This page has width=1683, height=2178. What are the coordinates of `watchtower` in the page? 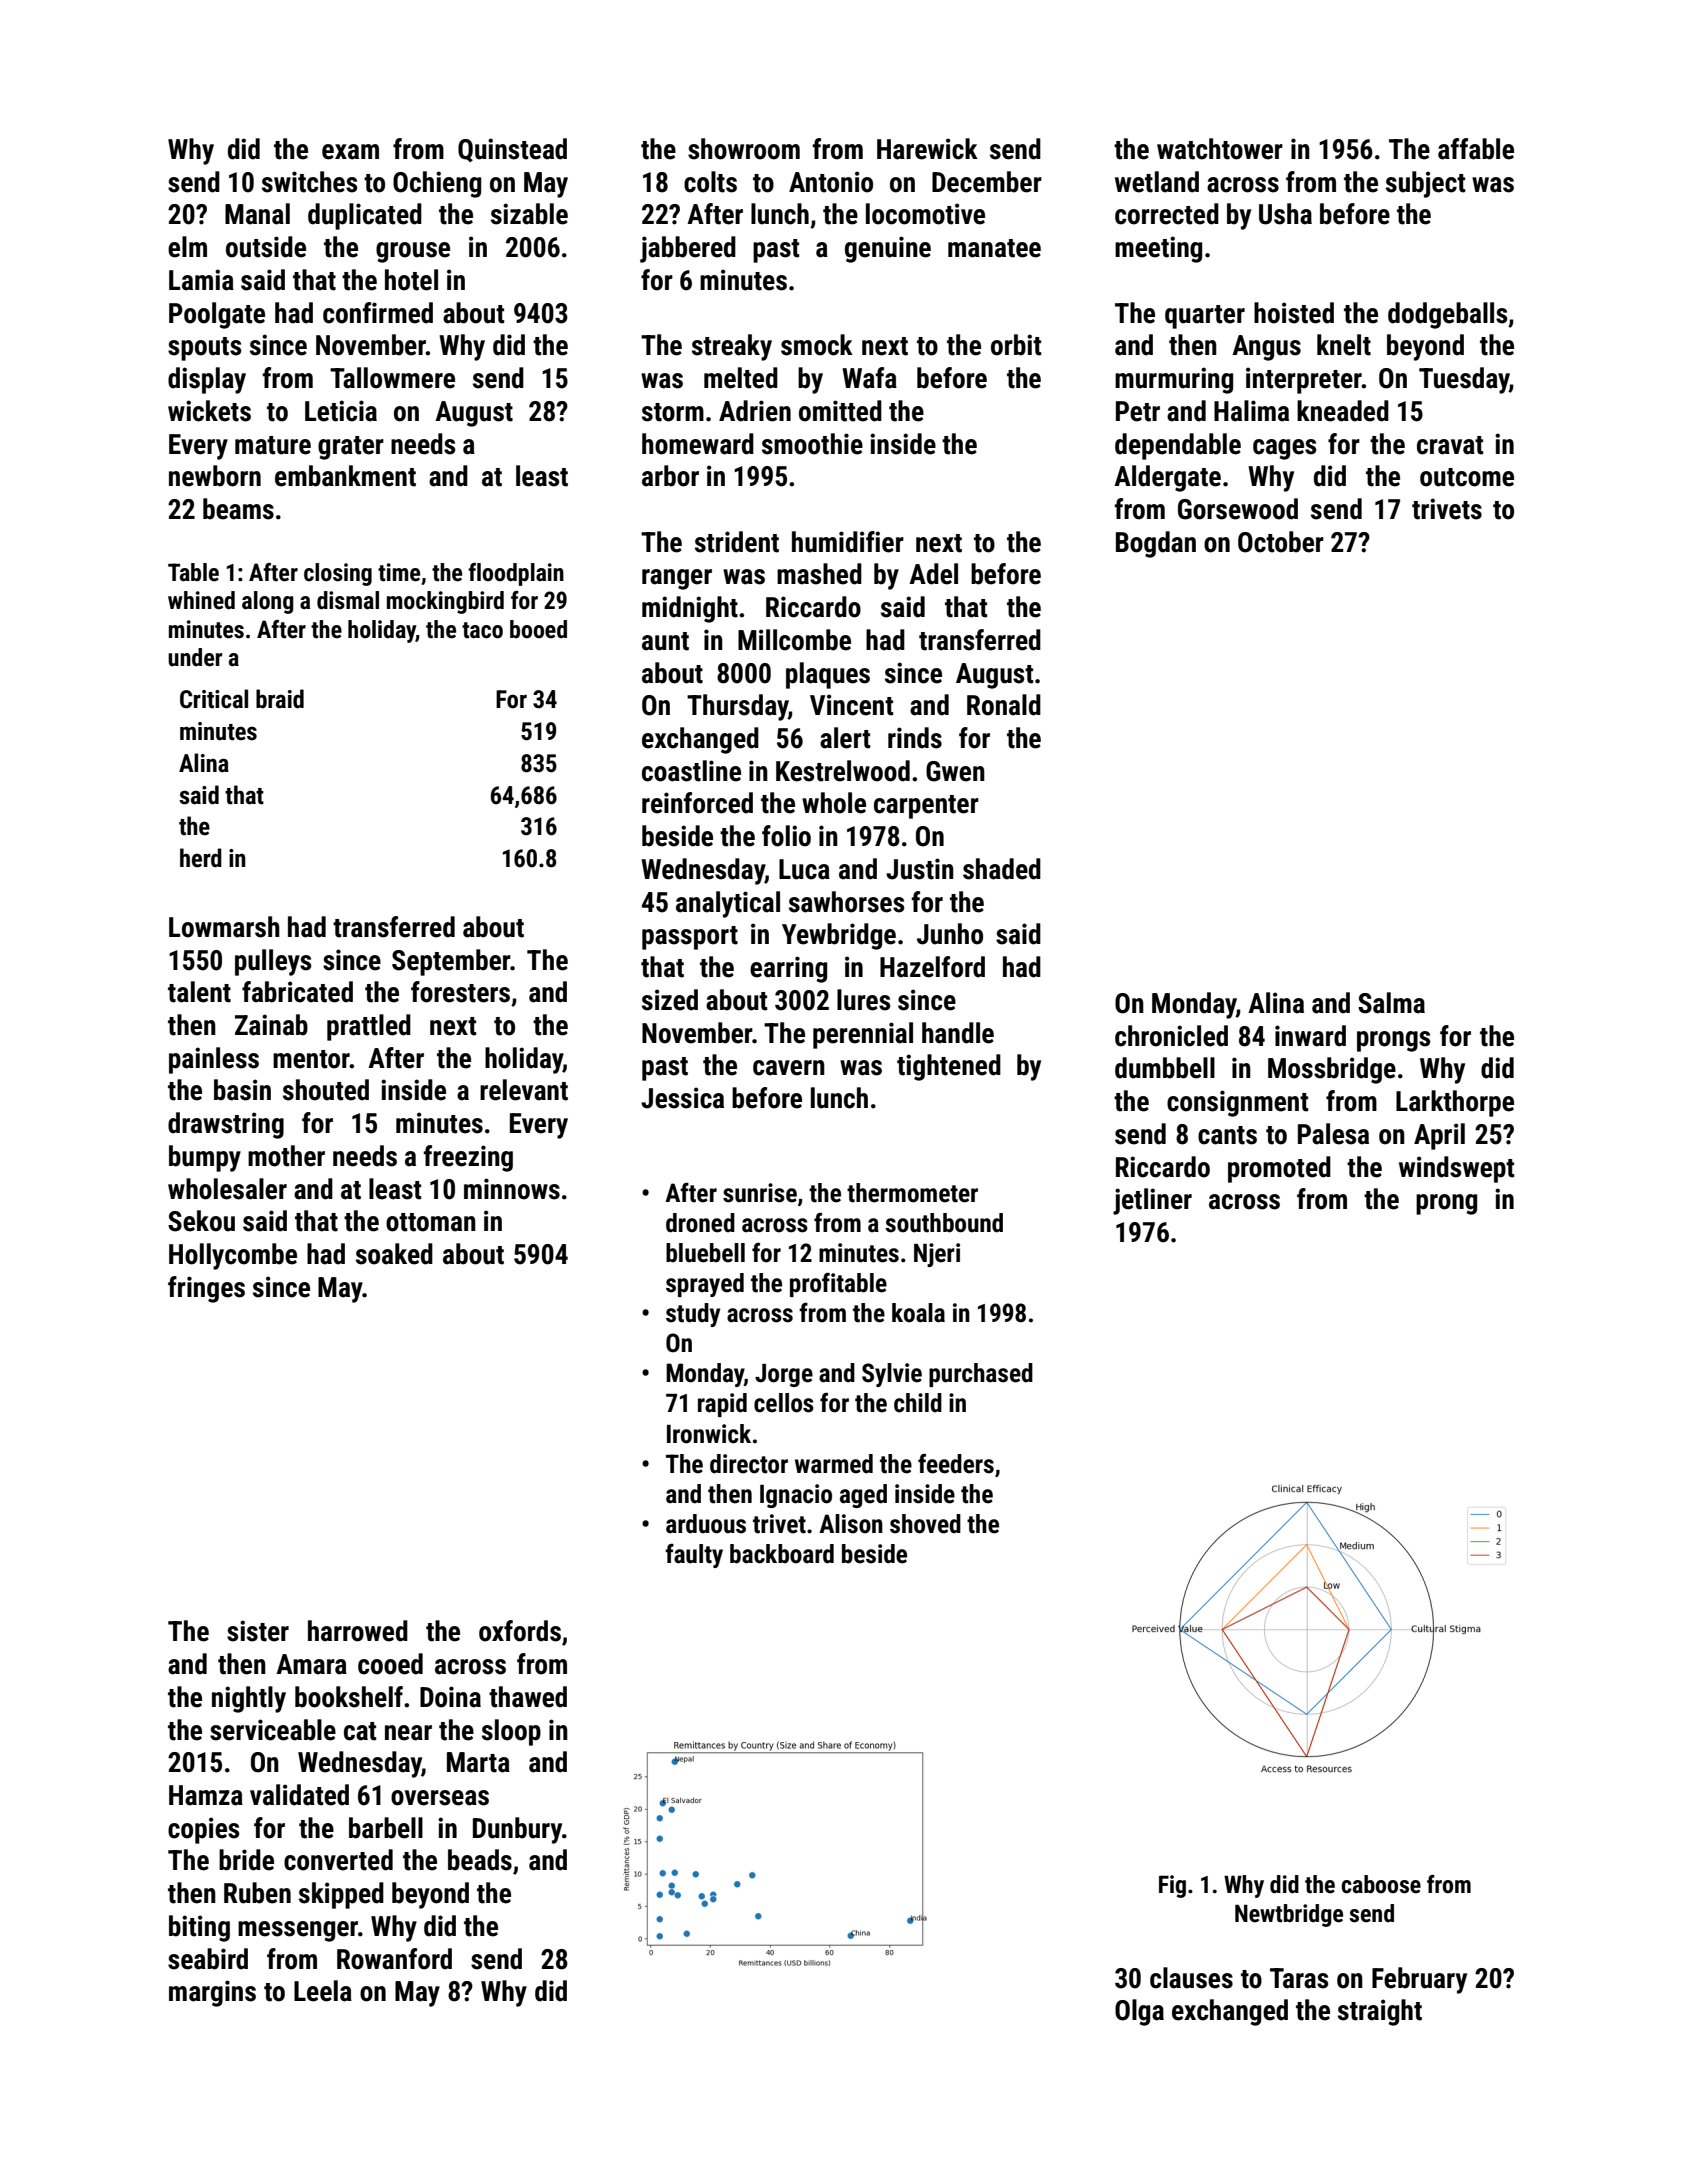 It's located at (1220, 149).
